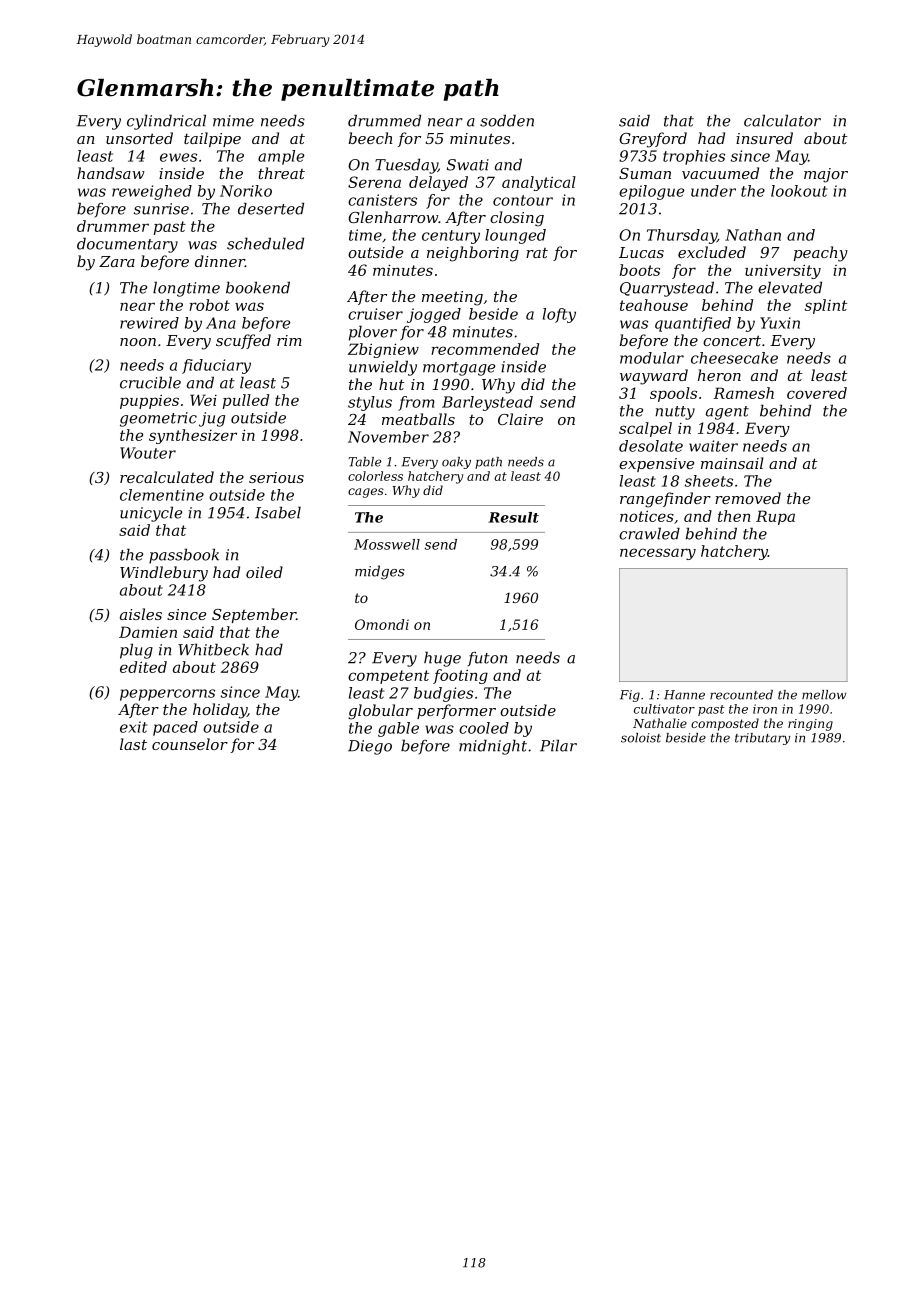 This screenshot has width=924, height=1308. I want to click on recommended, so click(485, 349).
